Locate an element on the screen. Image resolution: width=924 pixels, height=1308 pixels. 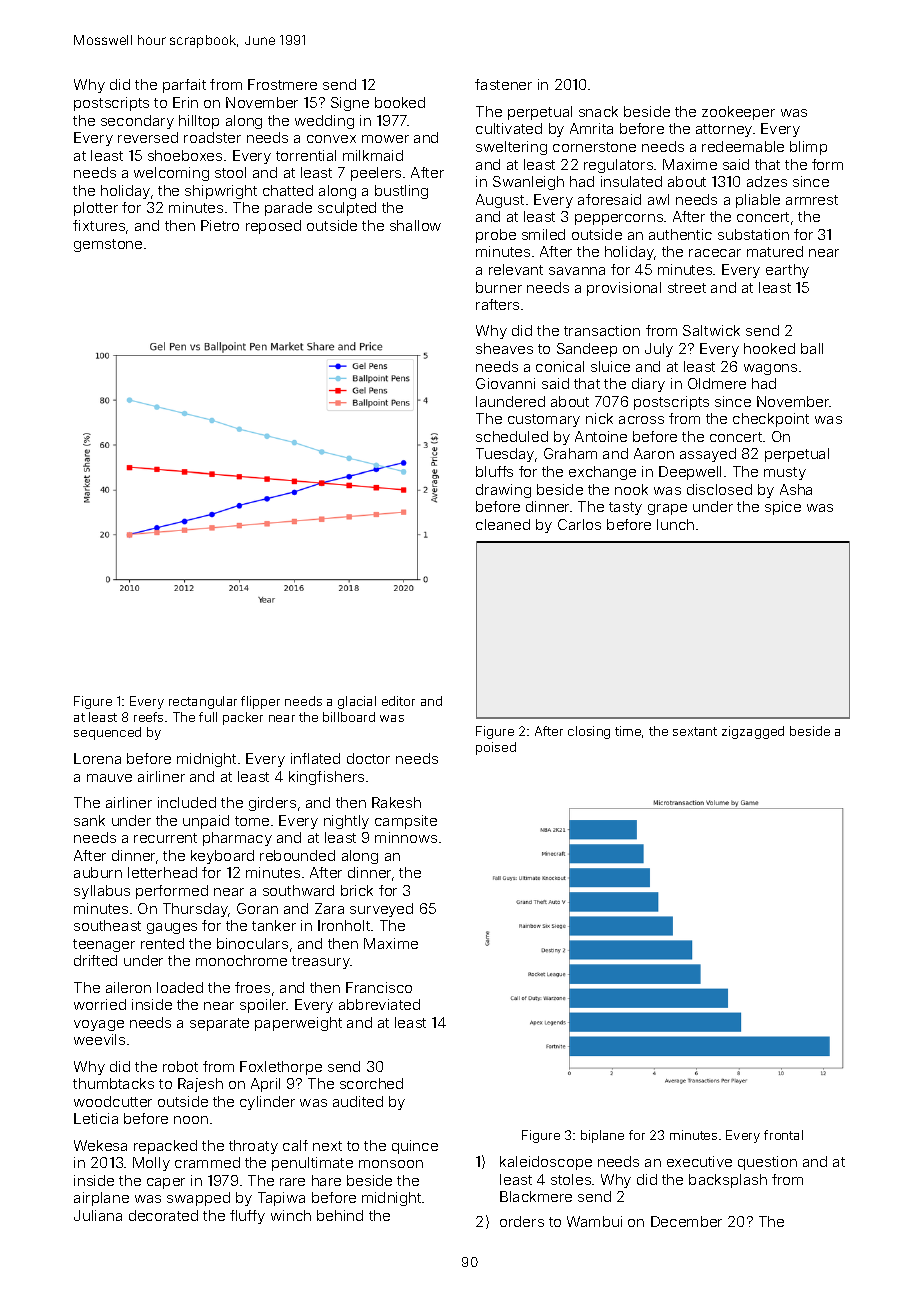
fastener is located at coordinates (503, 84).
